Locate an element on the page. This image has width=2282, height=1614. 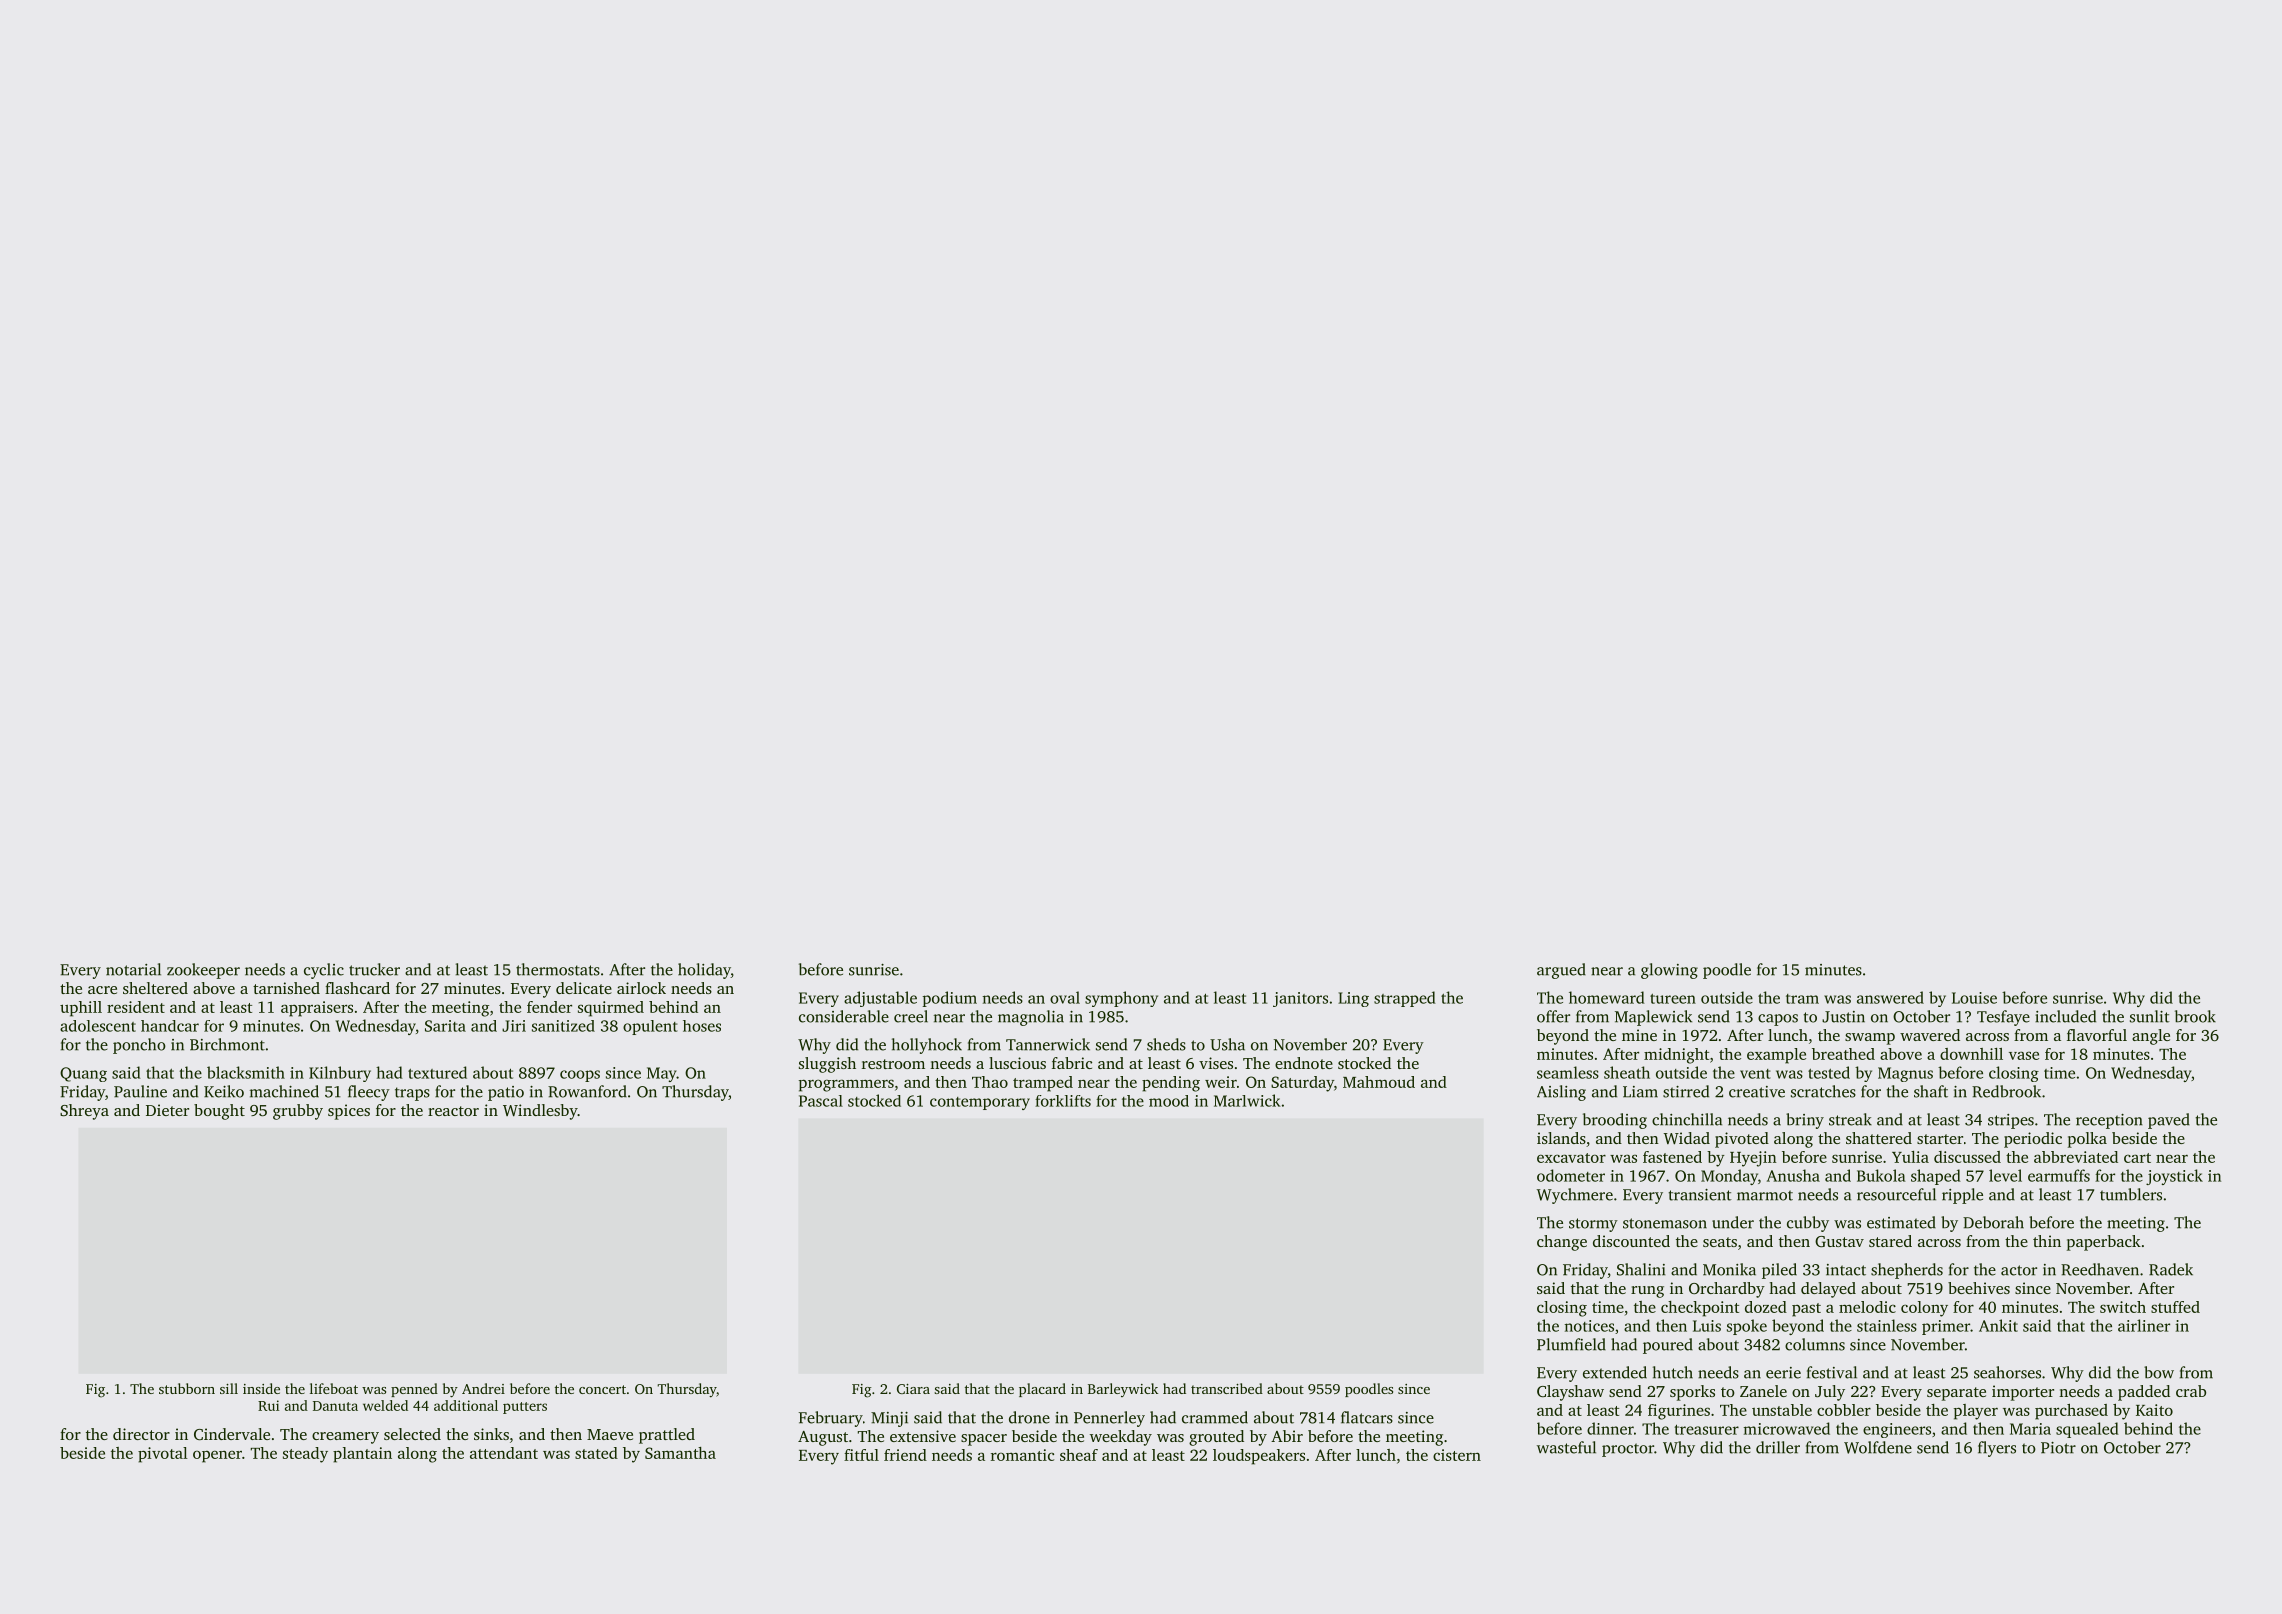
paved is located at coordinates (2169, 1121).
